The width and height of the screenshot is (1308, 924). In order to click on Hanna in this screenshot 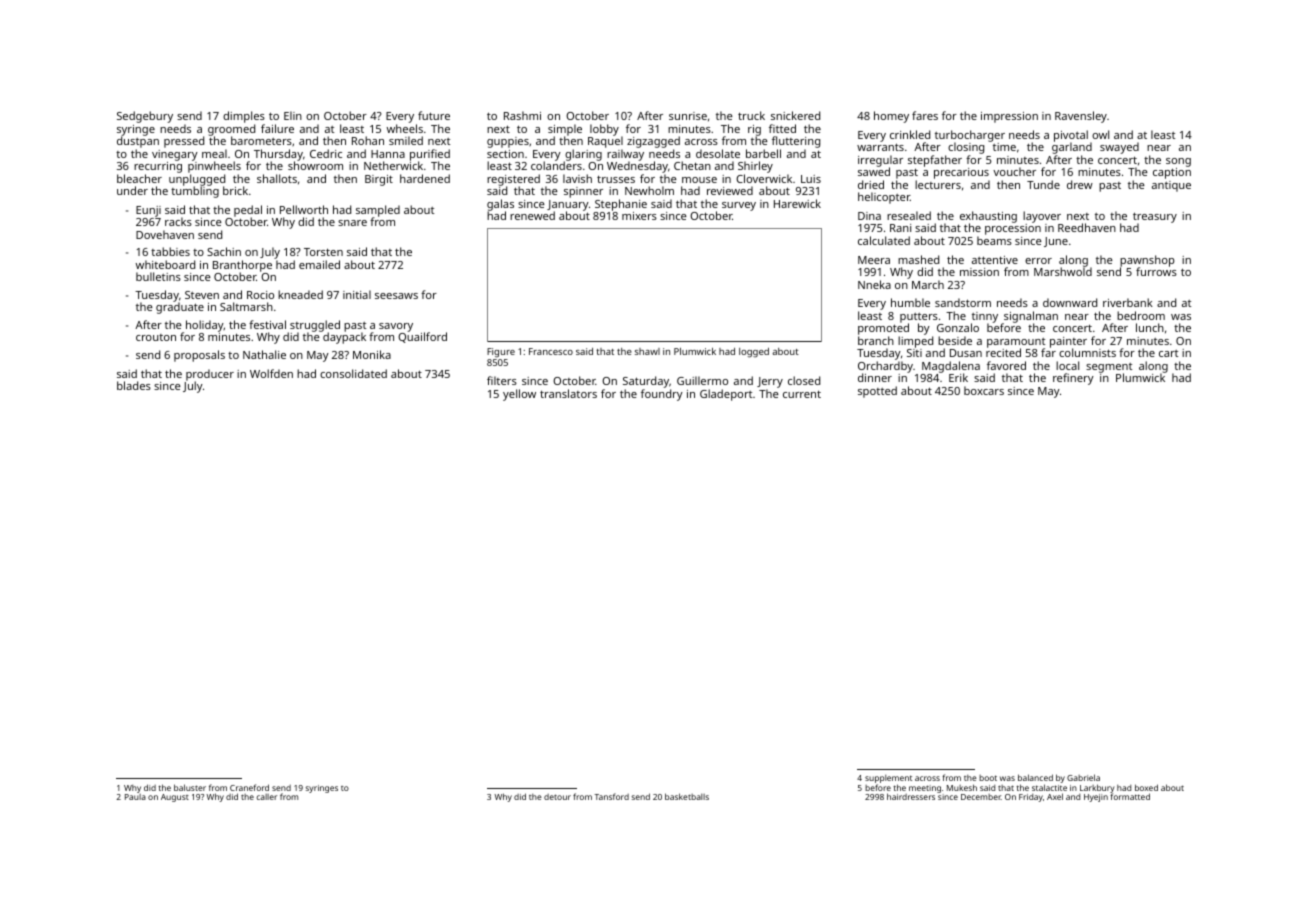, I will do `click(388, 154)`.
